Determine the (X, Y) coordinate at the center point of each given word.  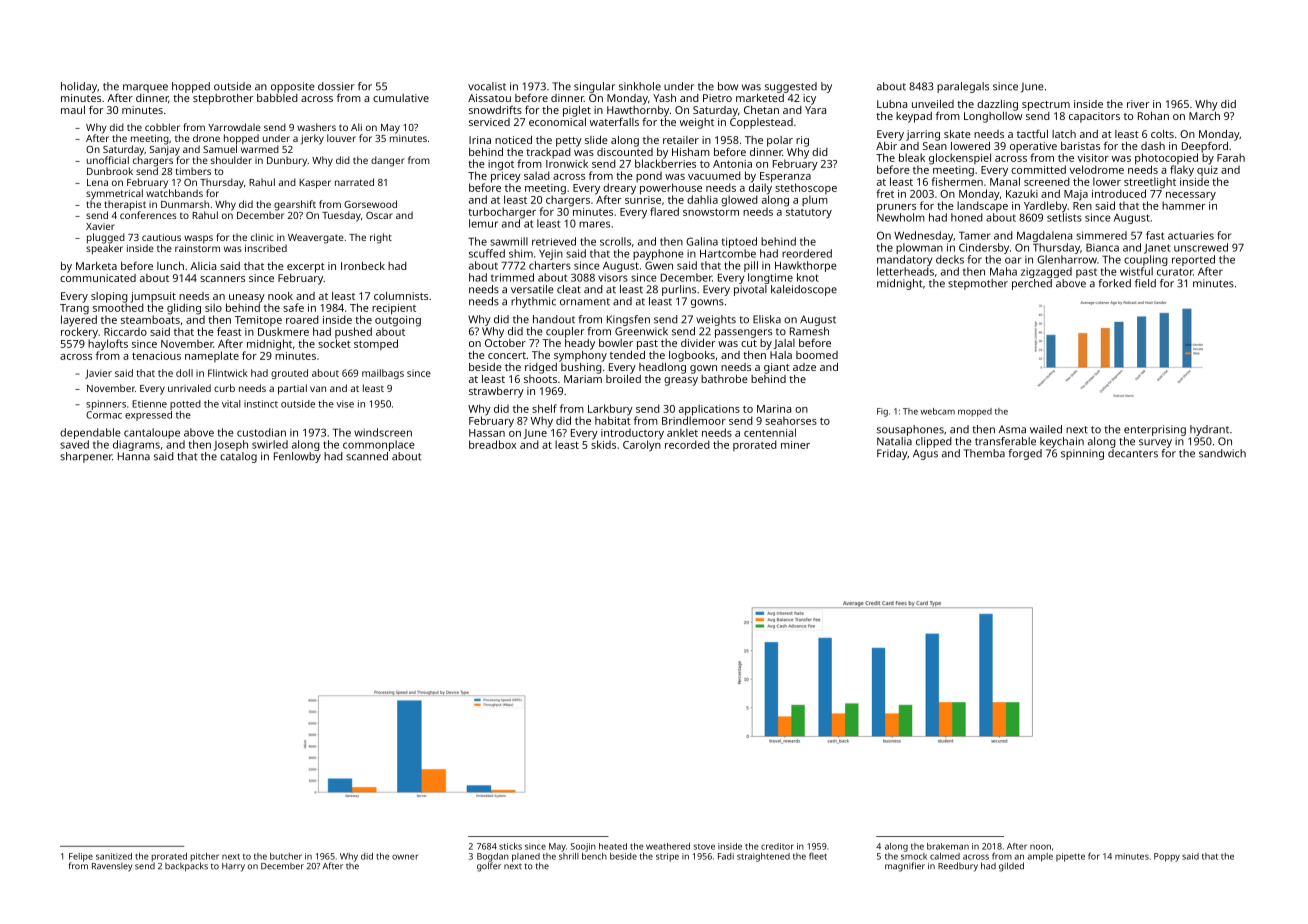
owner (405, 857)
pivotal (750, 290)
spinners (106, 405)
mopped (975, 412)
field (1145, 283)
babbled (277, 98)
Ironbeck (363, 266)
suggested (791, 87)
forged (1025, 454)
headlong (662, 368)
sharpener (86, 457)
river (1138, 104)
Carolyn (642, 446)
